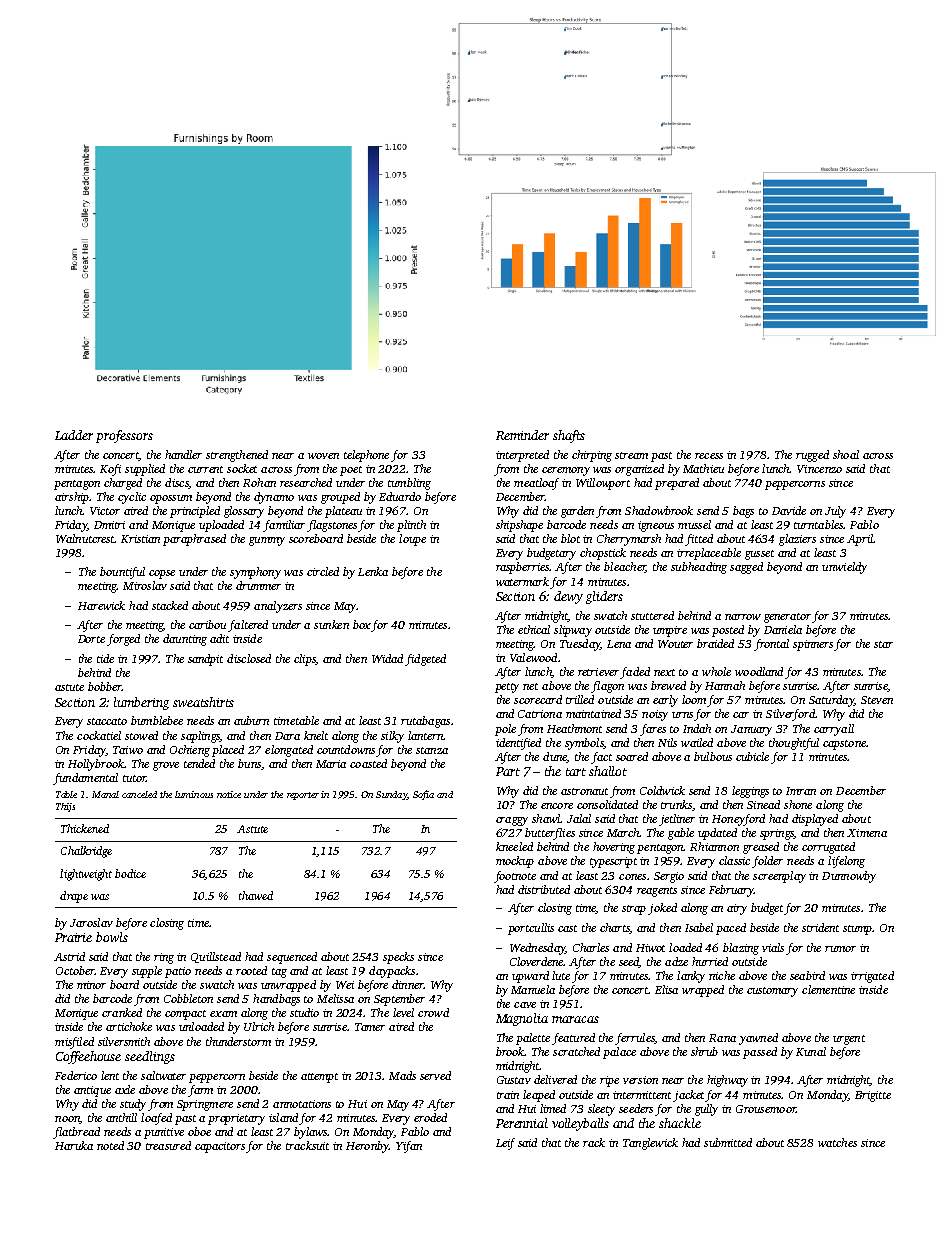 The height and width of the screenshot is (1233, 952). I want to click on Davide, so click(789, 510).
